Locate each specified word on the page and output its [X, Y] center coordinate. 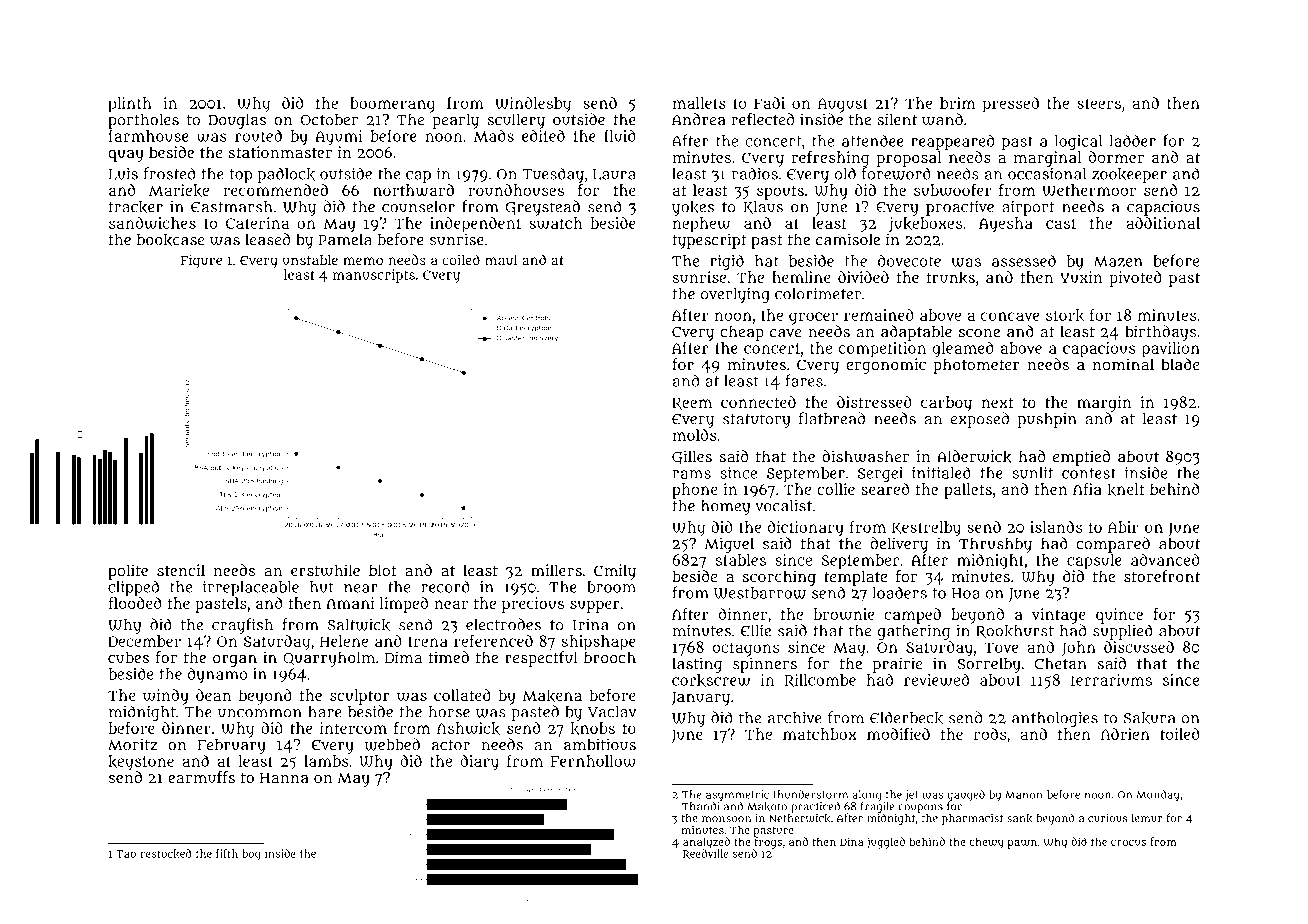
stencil [181, 570]
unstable [310, 260]
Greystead [543, 208]
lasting [697, 665]
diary [479, 762]
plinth [130, 105]
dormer [1116, 157]
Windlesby [533, 105]
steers [1099, 103]
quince [1119, 616]
